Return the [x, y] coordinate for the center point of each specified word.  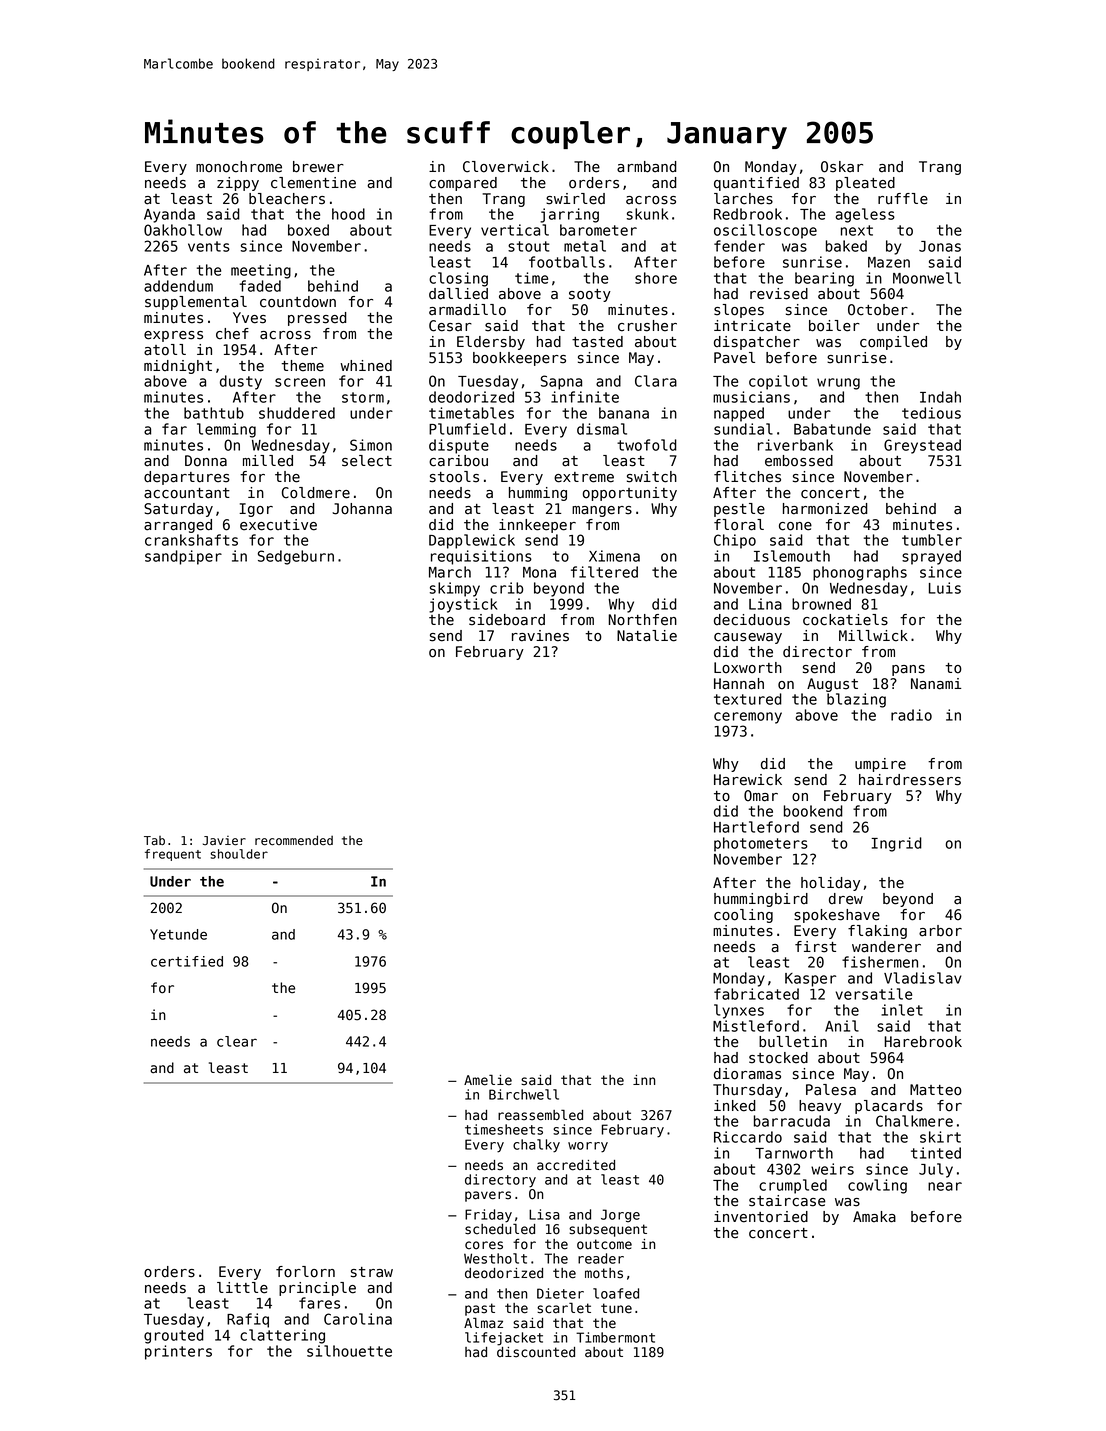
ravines [540, 636]
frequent [173, 855]
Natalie [647, 636]
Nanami [936, 684]
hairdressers [910, 780]
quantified [756, 184]
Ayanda [169, 215]
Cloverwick [506, 167]
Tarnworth [794, 1153]
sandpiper [183, 557]
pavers [488, 1196]
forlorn [305, 1272]
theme [302, 366]
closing [458, 279]
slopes [739, 311]
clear [237, 1041]
